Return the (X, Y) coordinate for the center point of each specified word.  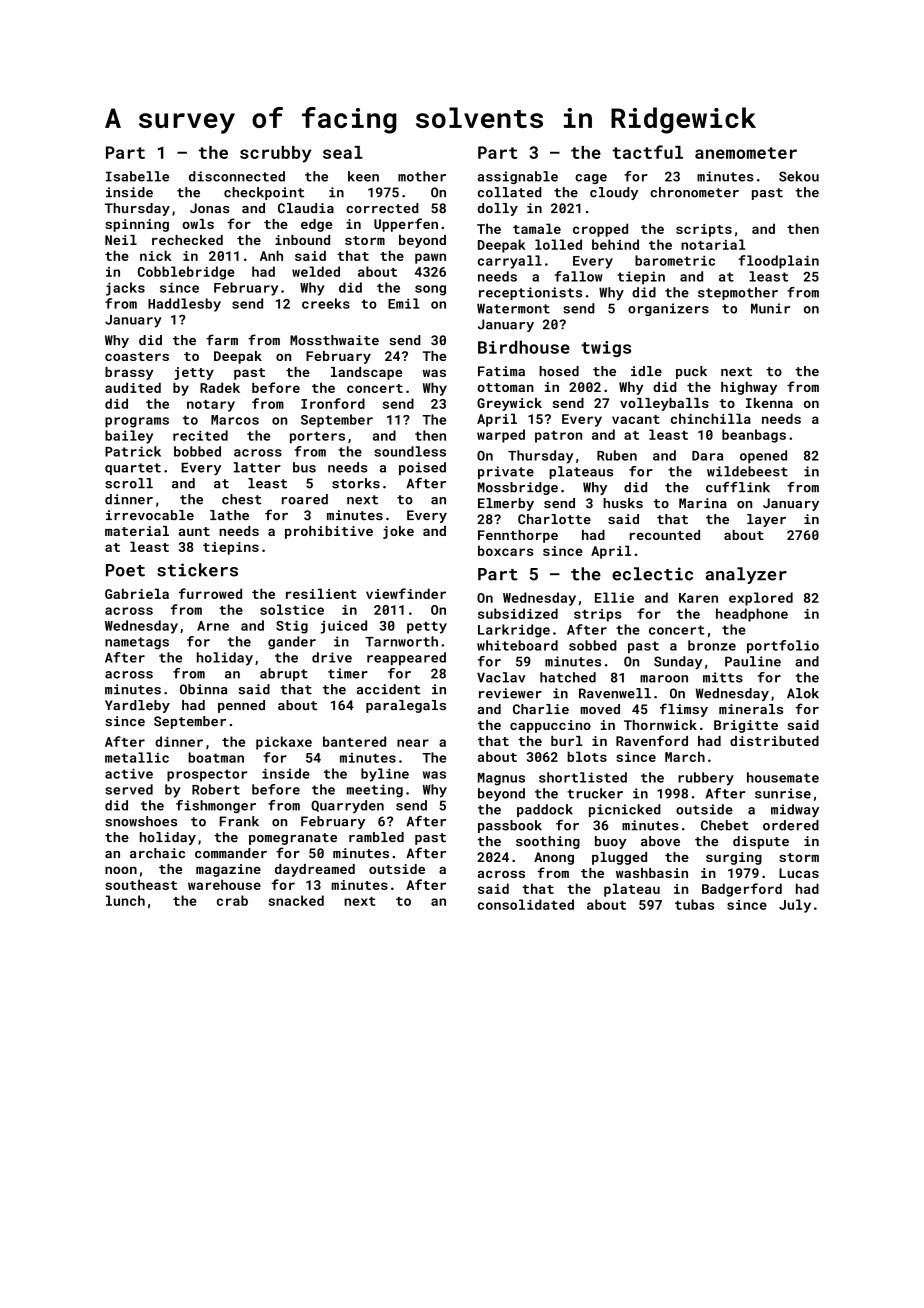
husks (623, 503)
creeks (326, 303)
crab (232, 900)
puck (691, 372)
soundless (410, 451)
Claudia (306, 208)
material (137, 531)
